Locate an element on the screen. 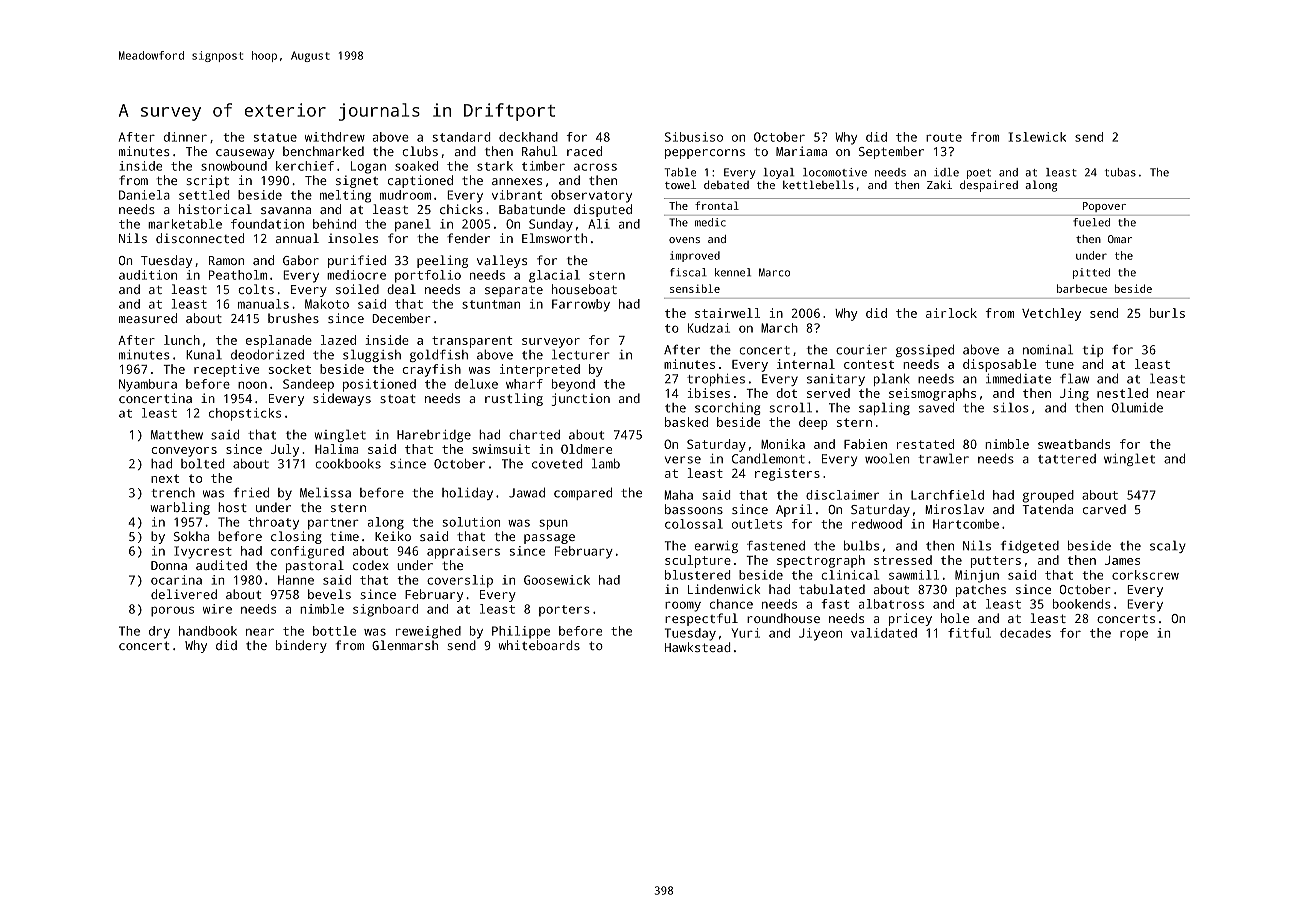 This screenshot has width=1308, height=924. disconnected is located at coordinates (200, 238).
